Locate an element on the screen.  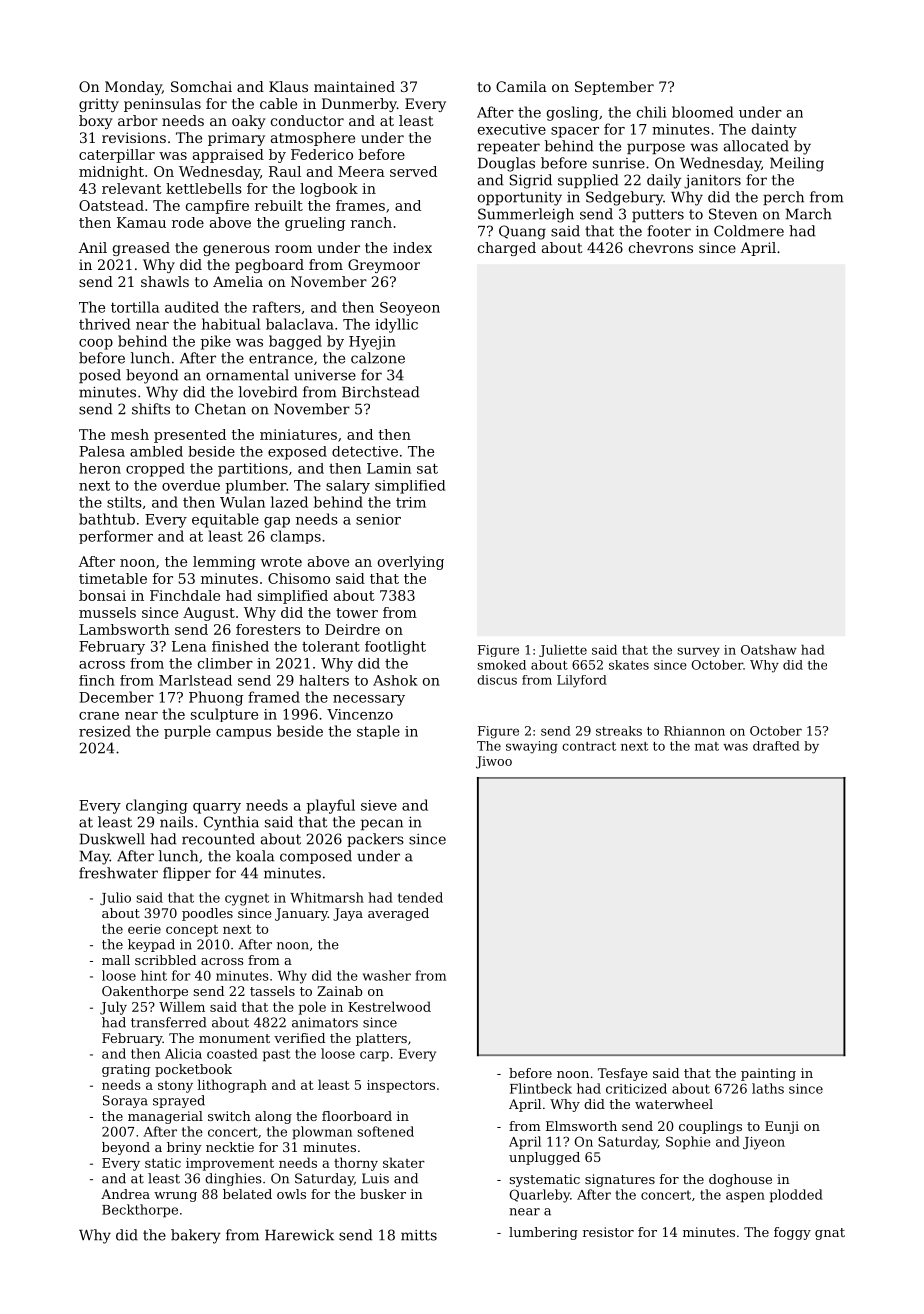
skates is located at coordinates (629, 665).
